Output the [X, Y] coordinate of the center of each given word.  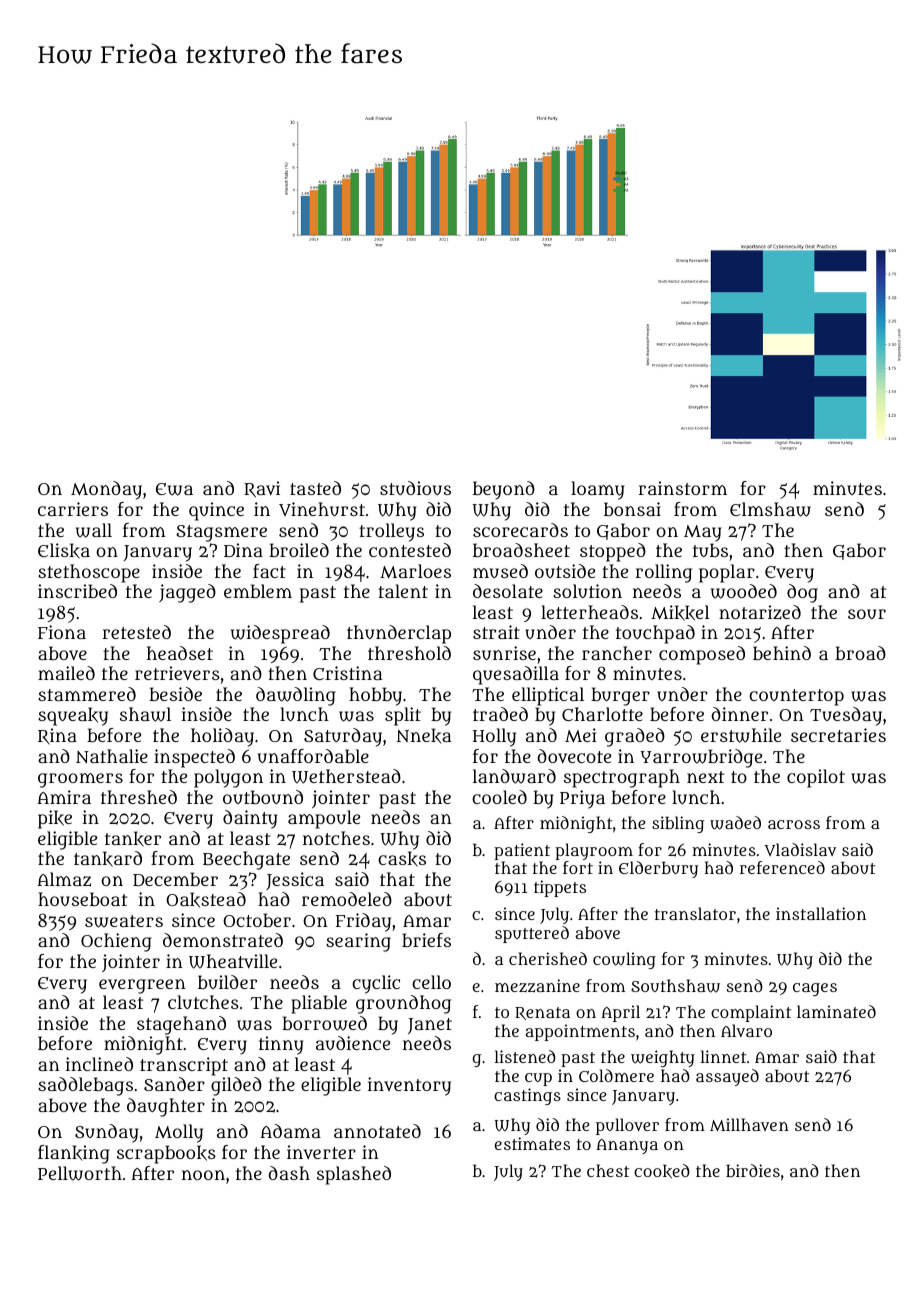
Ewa [174, 489]
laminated [836, 1011]
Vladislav [800, 849]
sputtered [532, 934]
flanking [74, 1154]
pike [55, 819]
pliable [319, 1004]
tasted [315, 488]
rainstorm [682, 488]
